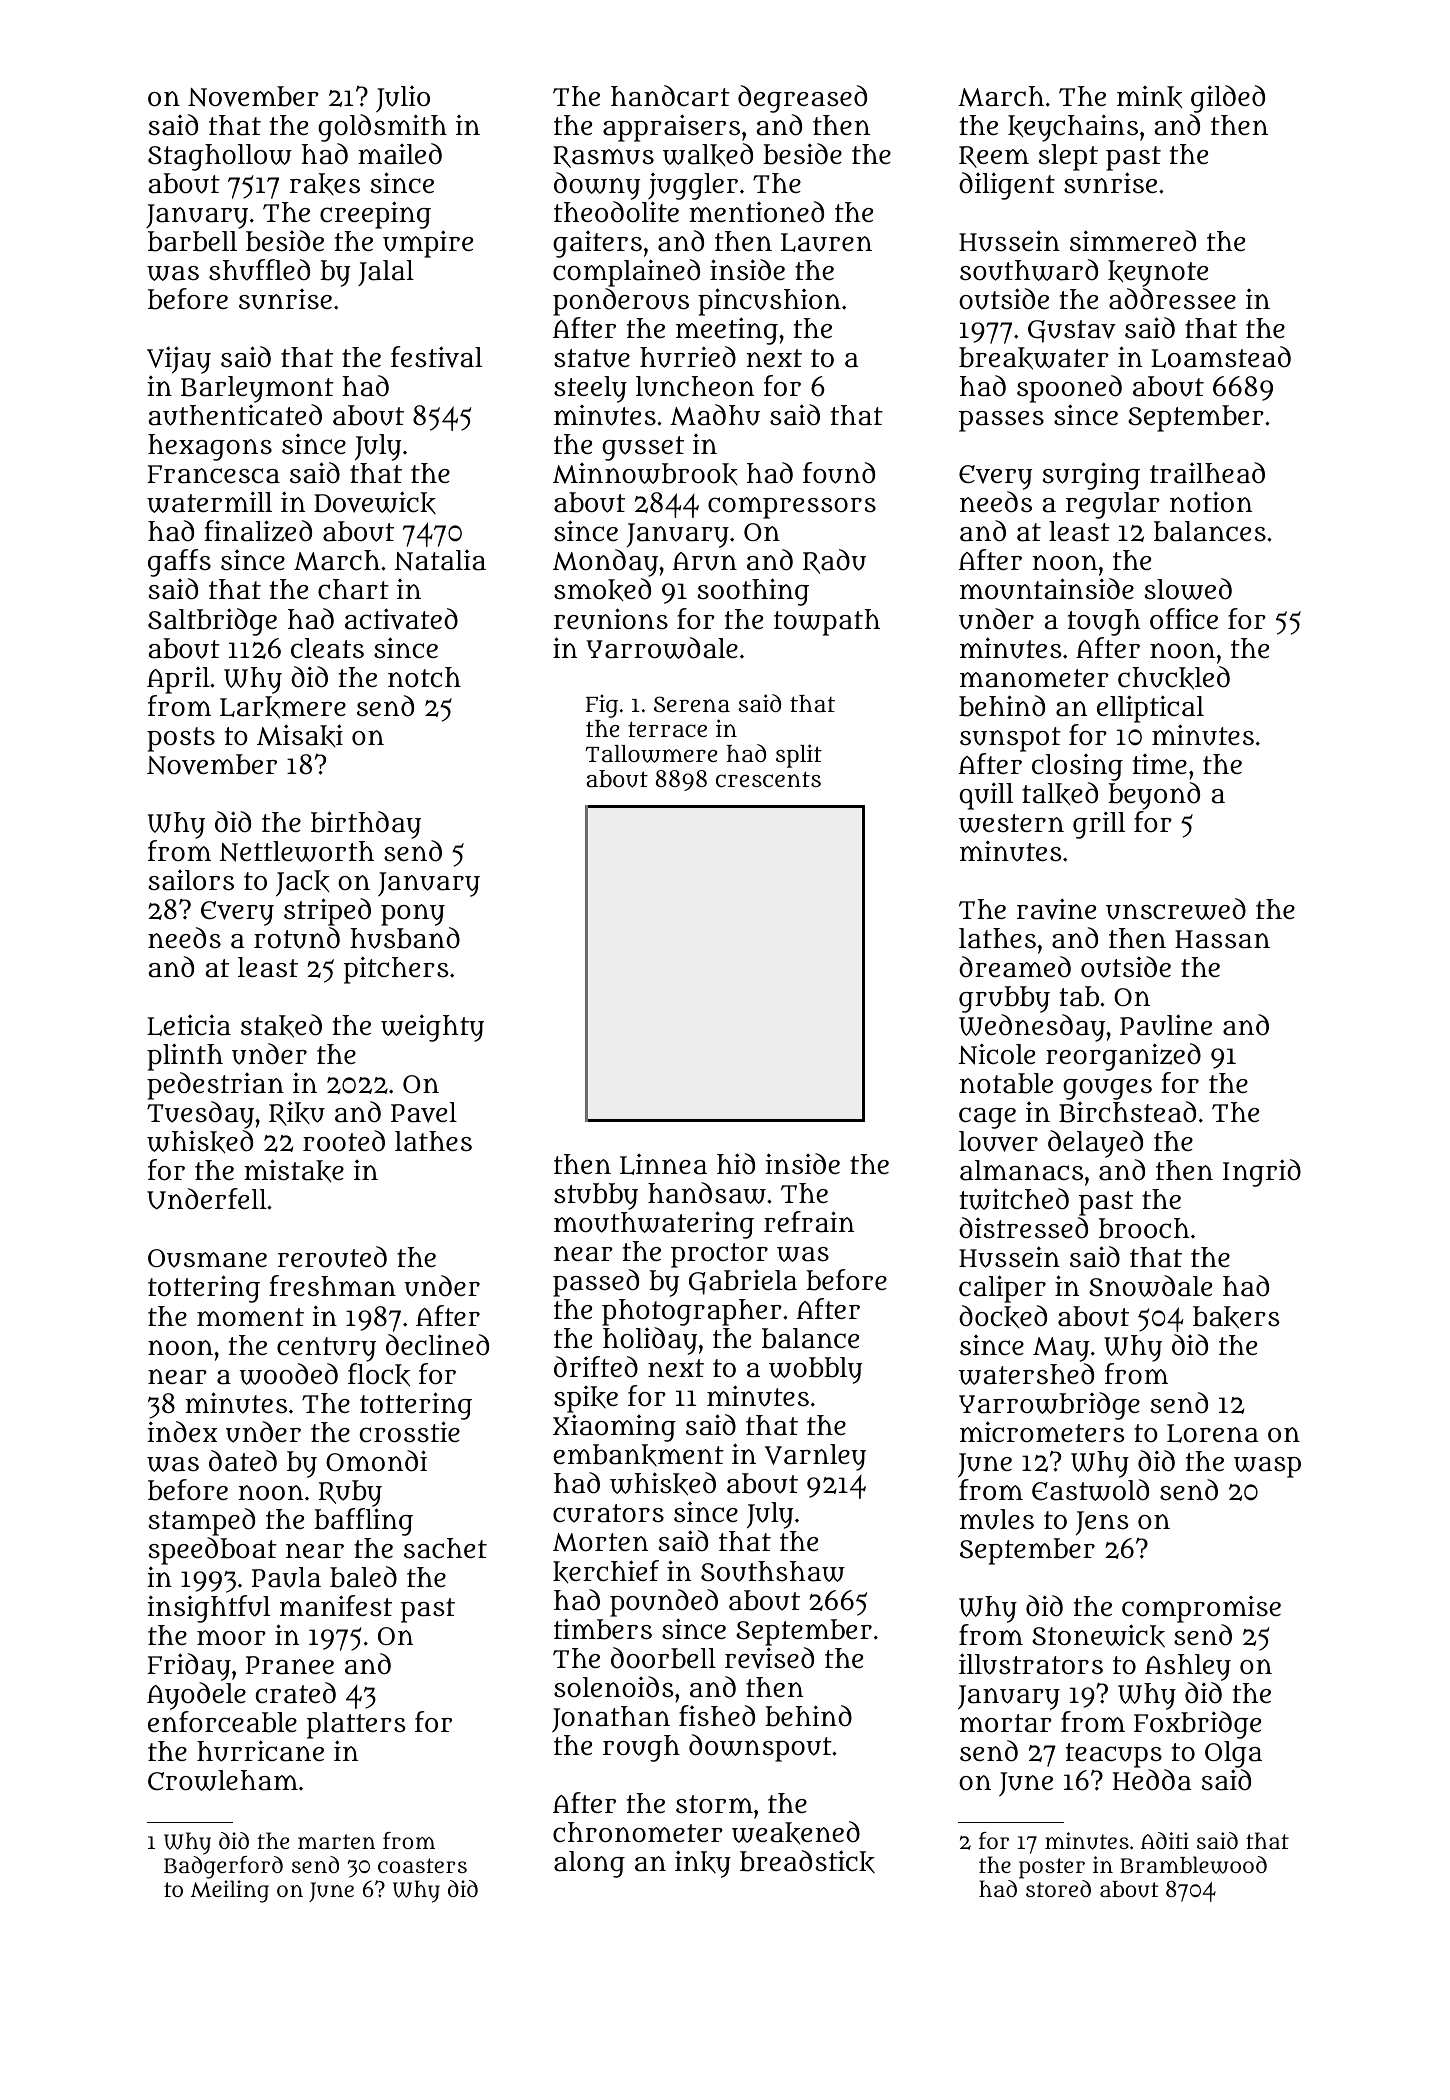 Image resolution: width=1450 pixels, height=2100 pixels. I want to click on pony, so click(413, 915).
